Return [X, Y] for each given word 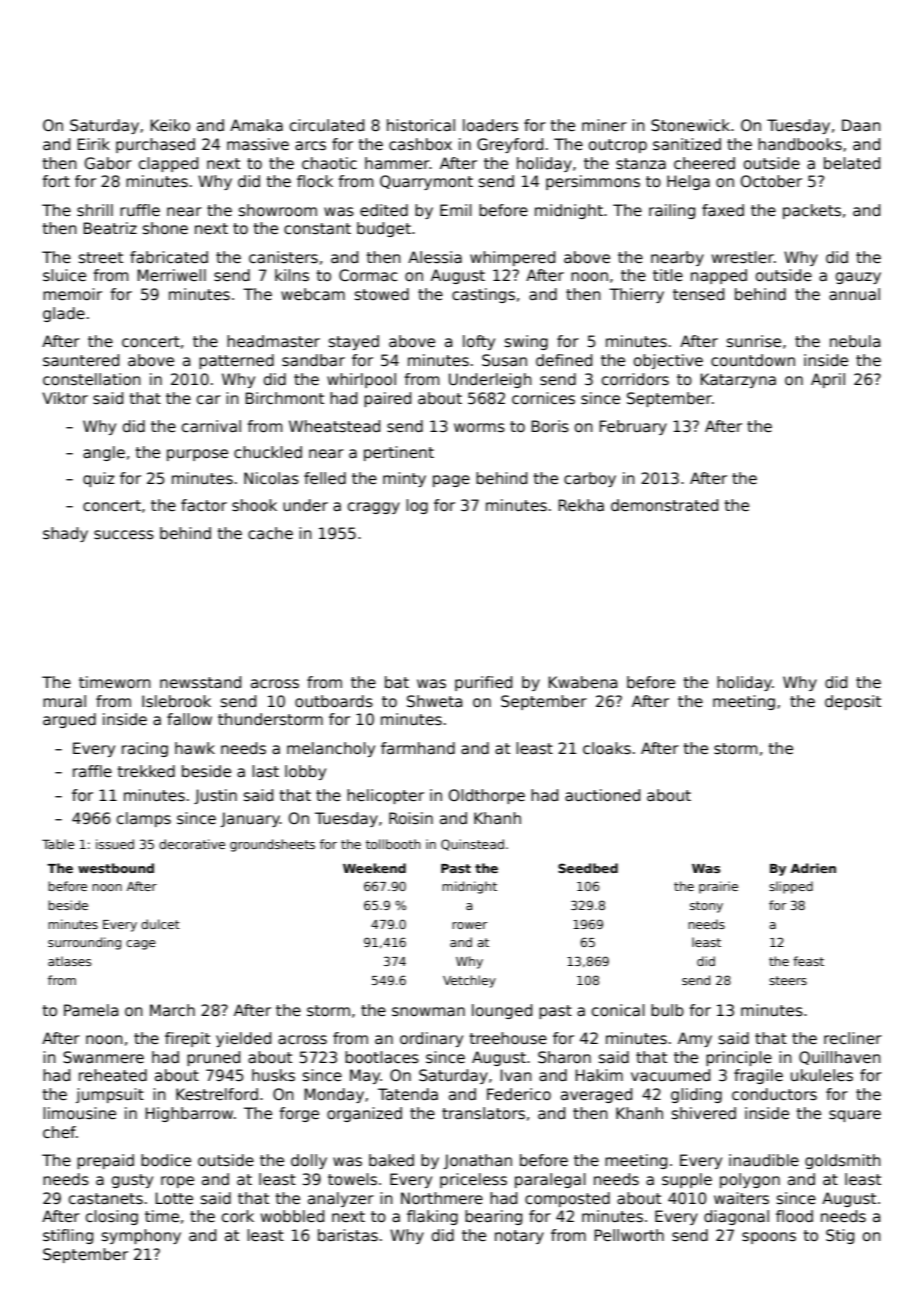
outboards [334, 701]
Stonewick [690, 125]
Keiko [170, 125]
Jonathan [478, 1161]
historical [421, 125]
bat [397, 682]
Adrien [813, 868]
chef [59, 1132]
